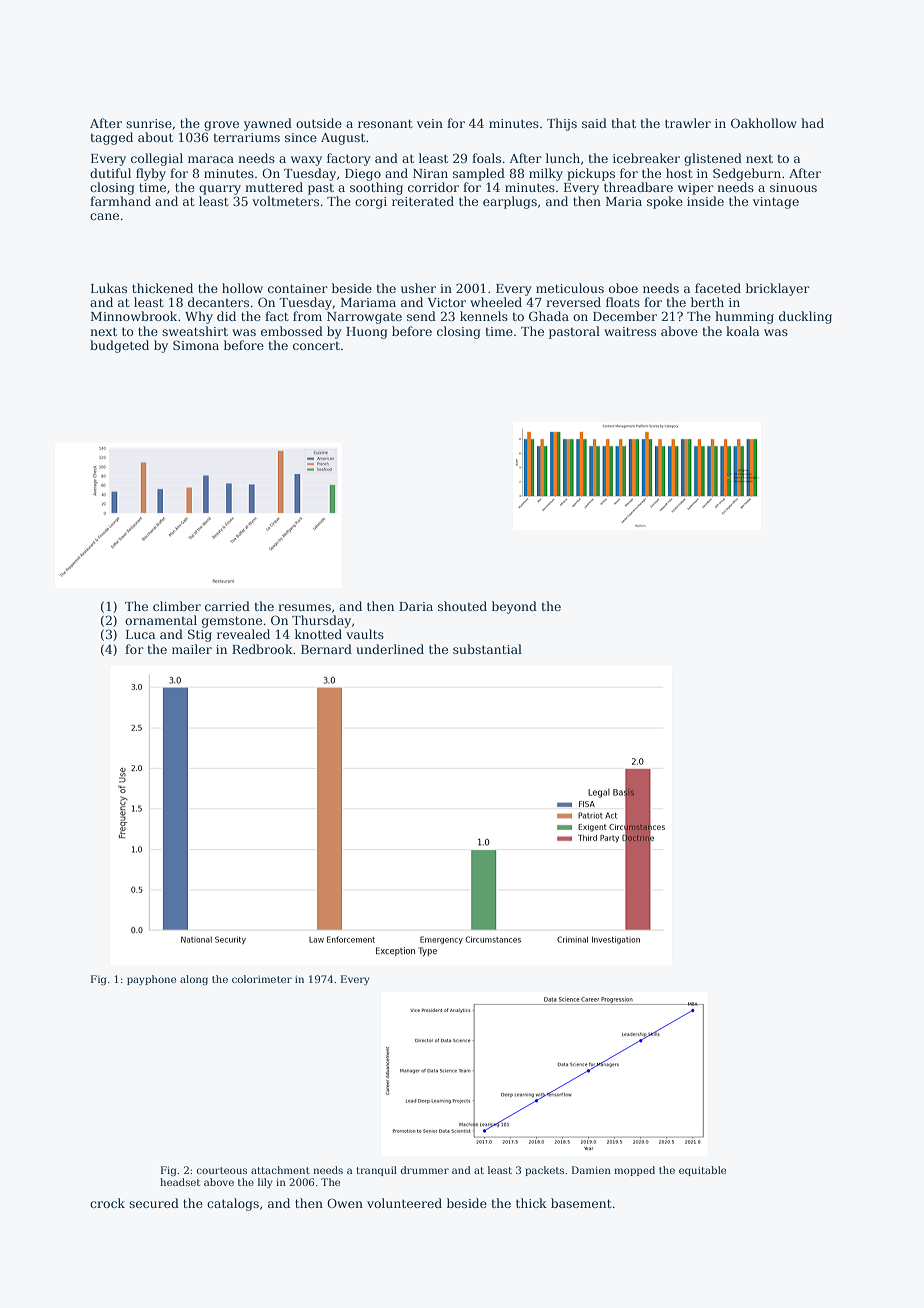 The width and height of the screenshot is (924, 1308). Describe the element at coordinates (111, 138) in the screenshot. I see `tagged` at that location.
